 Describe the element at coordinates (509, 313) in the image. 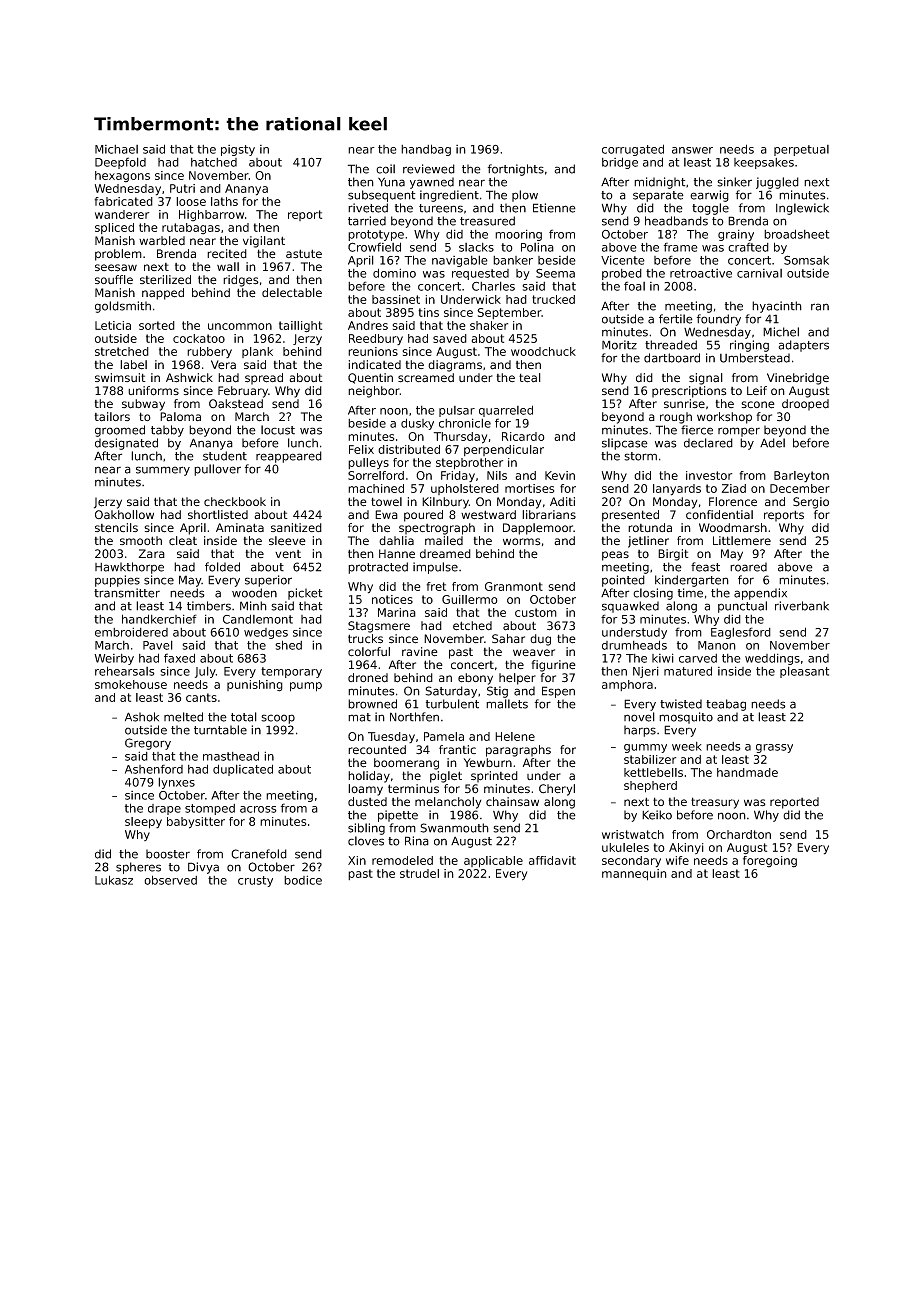

I see `September` at that location.
